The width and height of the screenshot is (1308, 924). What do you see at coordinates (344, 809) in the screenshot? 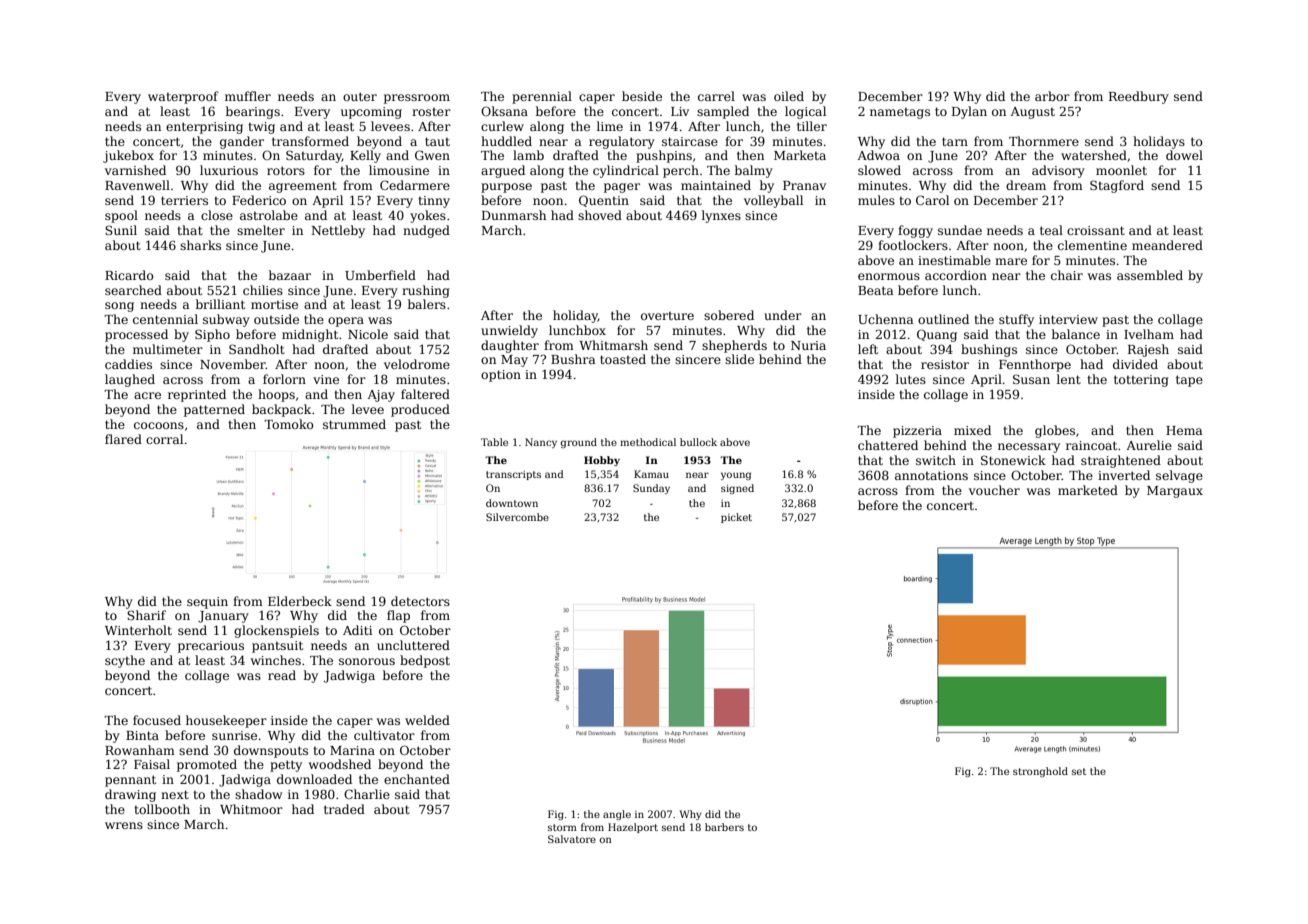
I see `traded` at bounding box center [344, 809].
